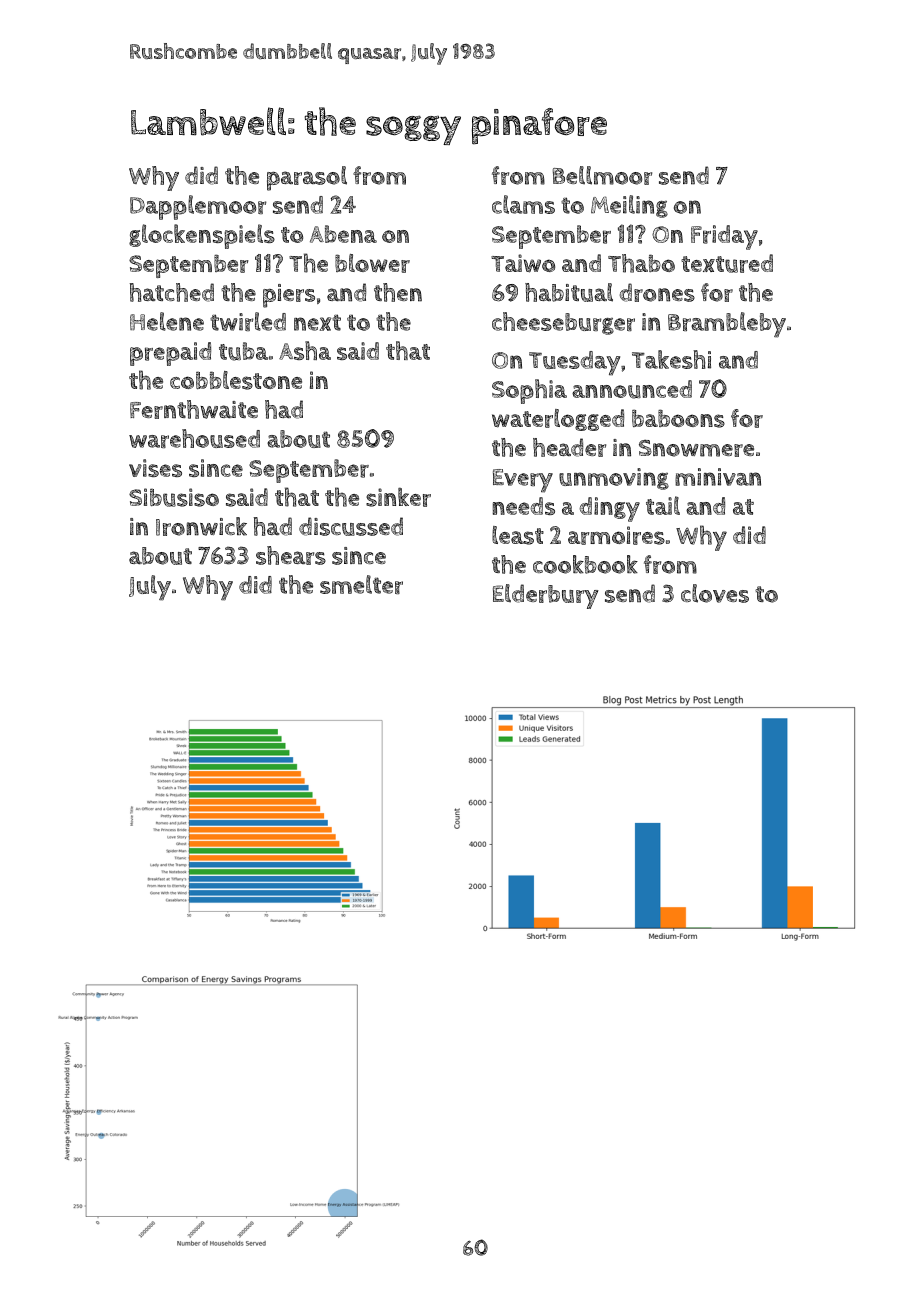 The width and height of the screenshot is (924, 1311). What do you see at coordinates (602, 175) in the screenshot?
I see `Bellmoor` at bounding box center [602, 175].
